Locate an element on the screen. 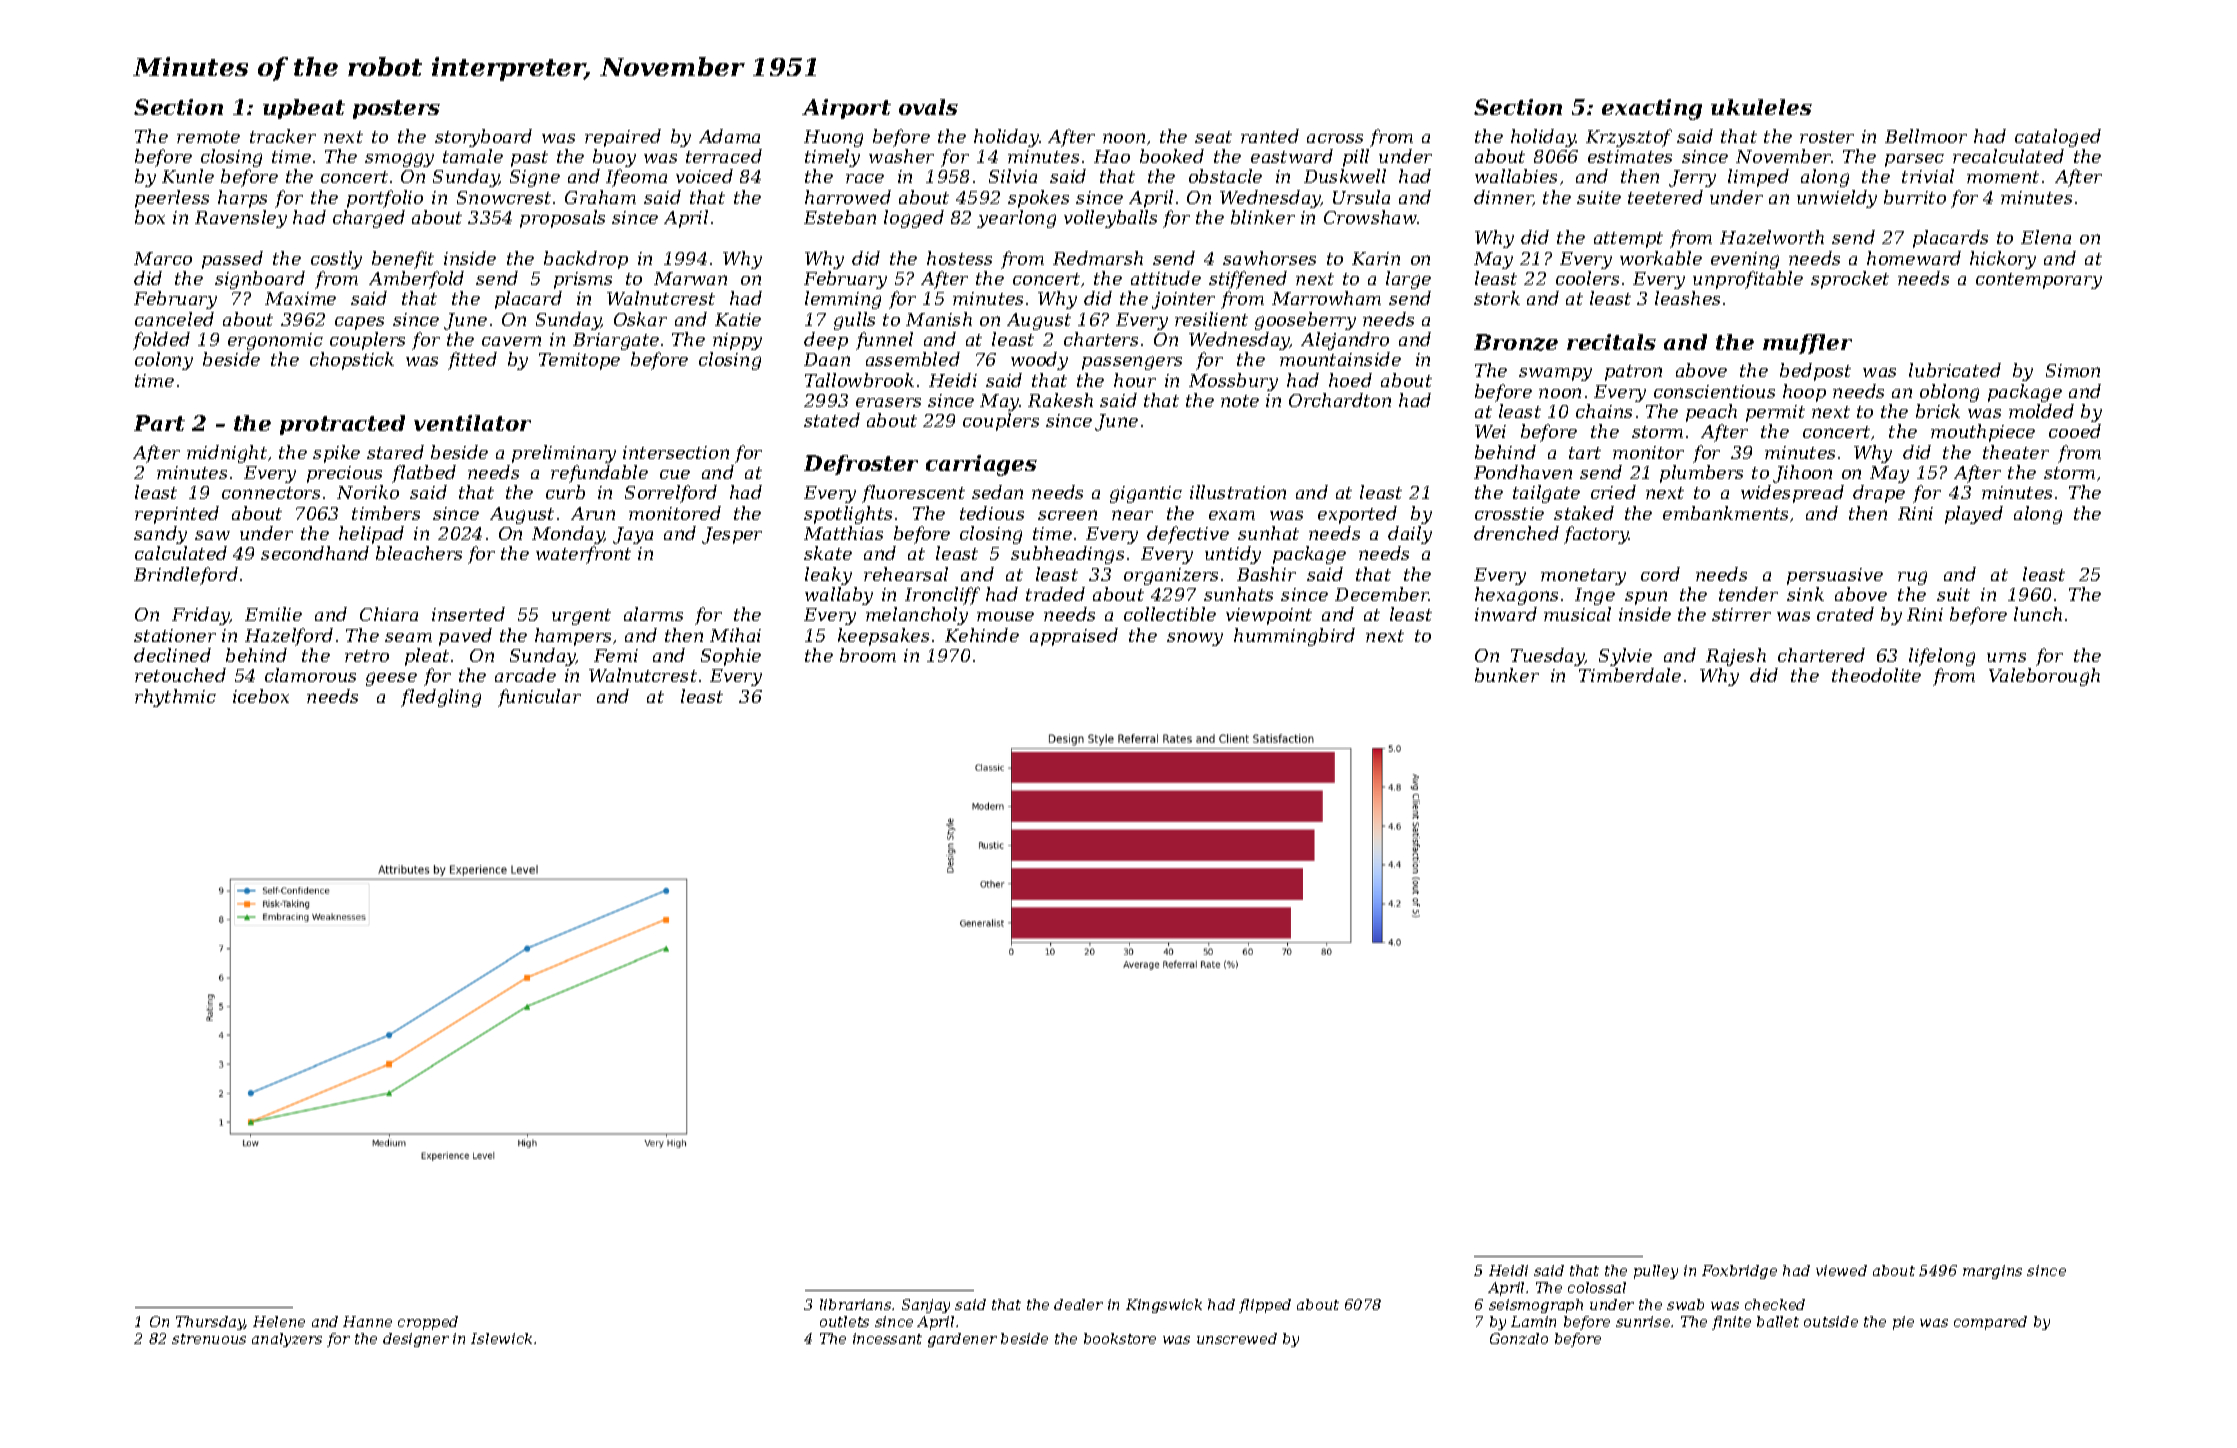  peerless is located at coordinates (172, 199).
